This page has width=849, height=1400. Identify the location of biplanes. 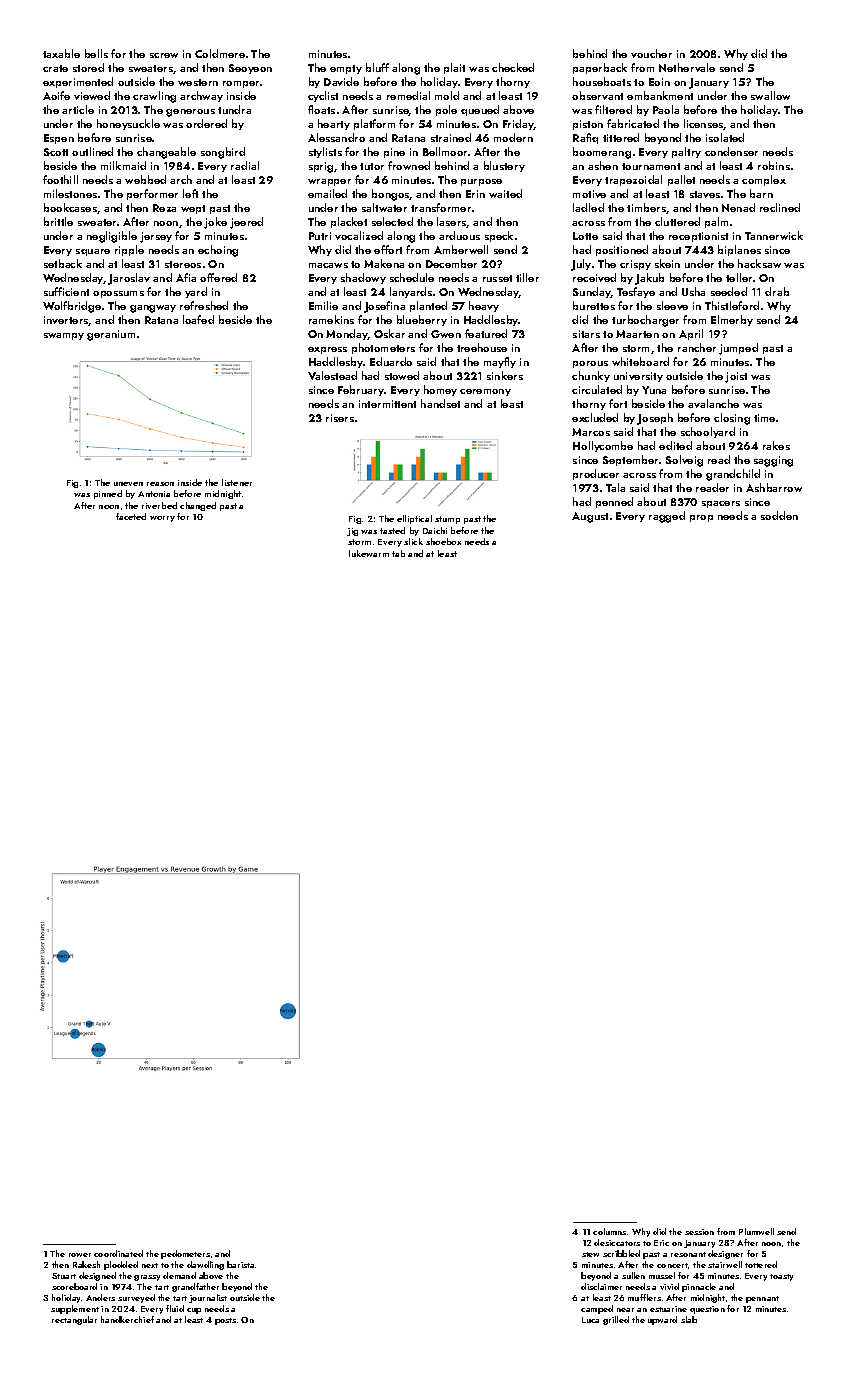
(739, 250).
